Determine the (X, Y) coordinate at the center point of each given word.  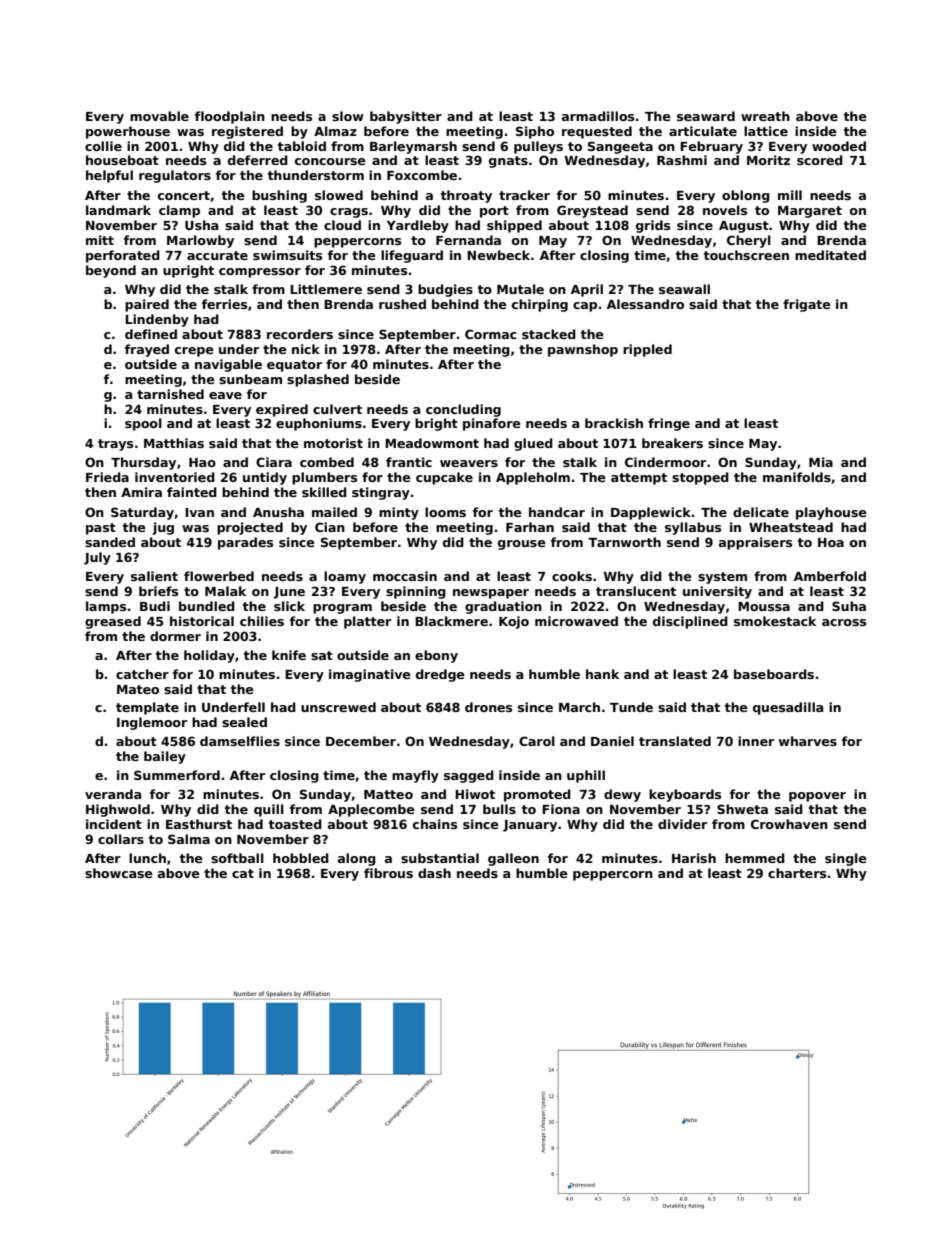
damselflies (240, 741)
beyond (111, 271)
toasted (295, 824)
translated (675, 741)
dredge (440, 675)
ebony (436, 656)
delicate (761, 512)
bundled (207, 606)
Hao (202, 462)
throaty (466, 196)
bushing (279, 196)
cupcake (444, 478)
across (844, 622)
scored (820, 160)
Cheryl (749, 241)
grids (653, 226)
